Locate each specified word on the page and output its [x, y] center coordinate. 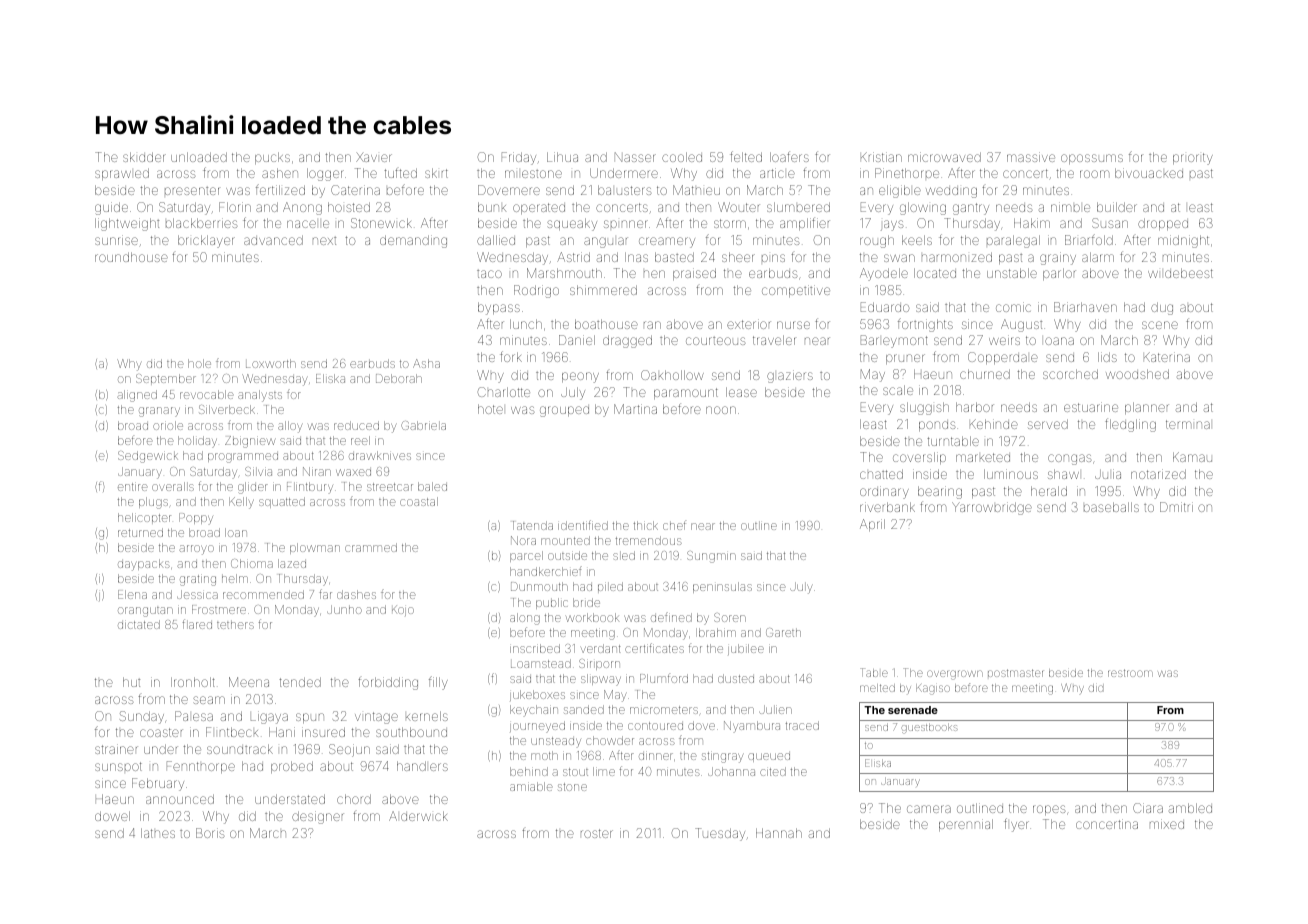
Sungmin [711, 557]
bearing [940, 492]
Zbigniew [250, 442]
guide [111, 208]
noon [721, 410]
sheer [738, 257]
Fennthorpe [201, 767]
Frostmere [219, 609]
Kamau [1192, 457]
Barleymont [894, 341]
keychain [534, 711]
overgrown [955, 675]
